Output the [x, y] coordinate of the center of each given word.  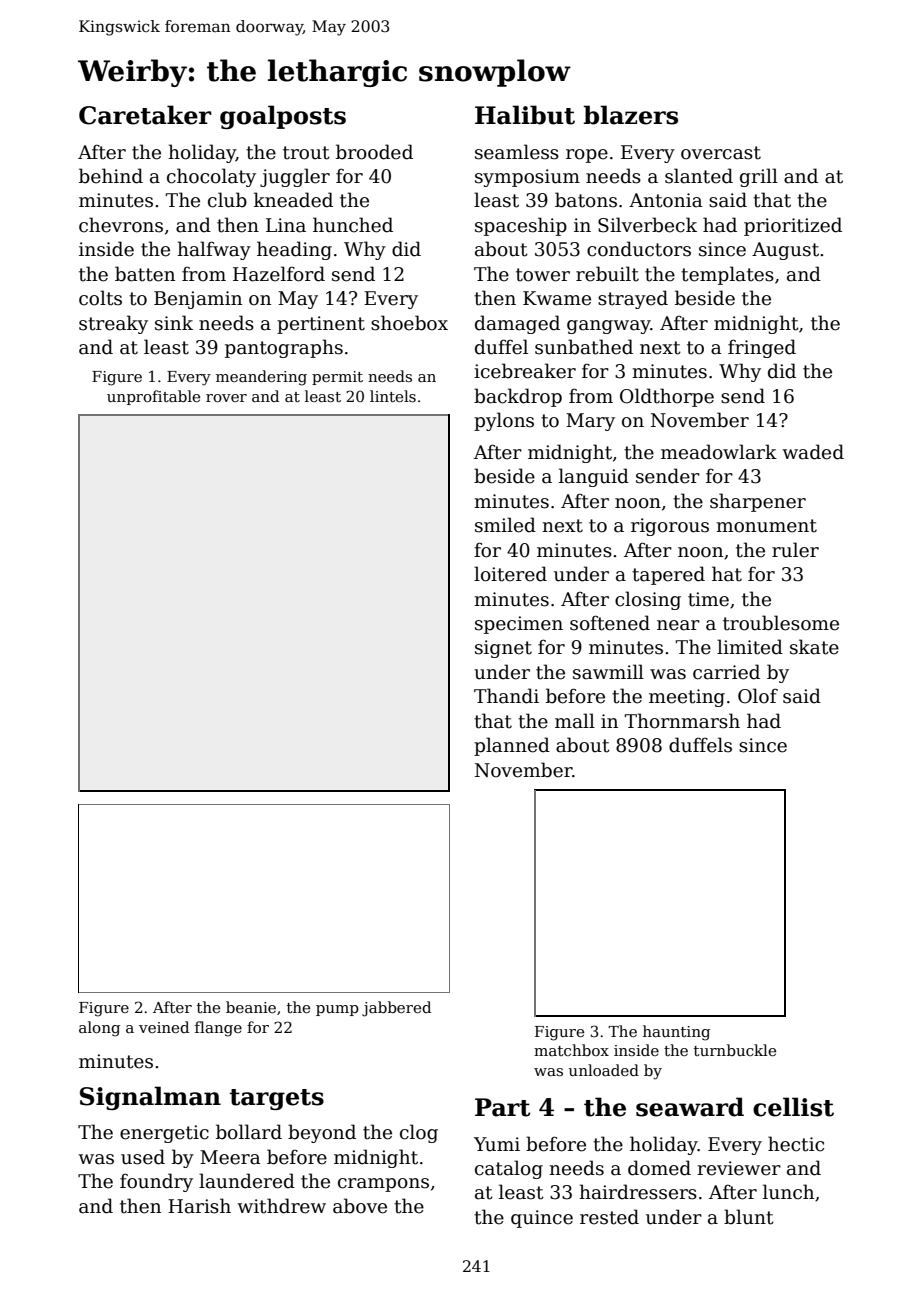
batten [145, 274]
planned [512, 746]
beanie [251, 1007]
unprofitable [153, 397]
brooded [374, 152]
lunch [788, 1192]
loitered [510, 574]
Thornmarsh [682, 721]
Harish [199, 1206]
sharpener [758, 502]
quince [542, 1219]
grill [759, 177]
